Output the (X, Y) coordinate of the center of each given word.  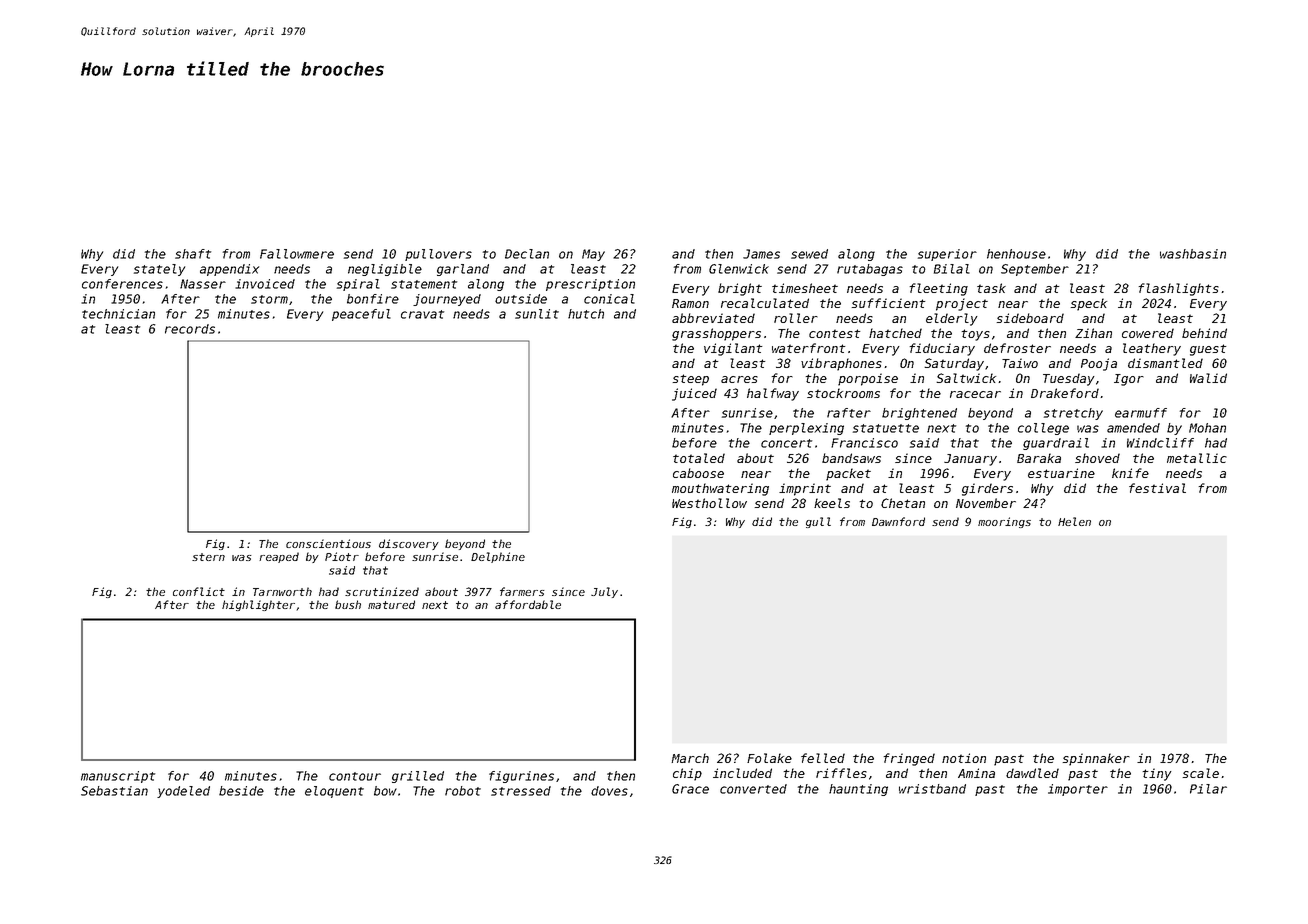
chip (687, 774)
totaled (699, 458)
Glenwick (739, 269)
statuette (886, 428)
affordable (528, 604)
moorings (1004, 522)
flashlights (1178, 289)
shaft (193, 254)
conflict (199, 591)
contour (355, 776)
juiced (694, 394)
